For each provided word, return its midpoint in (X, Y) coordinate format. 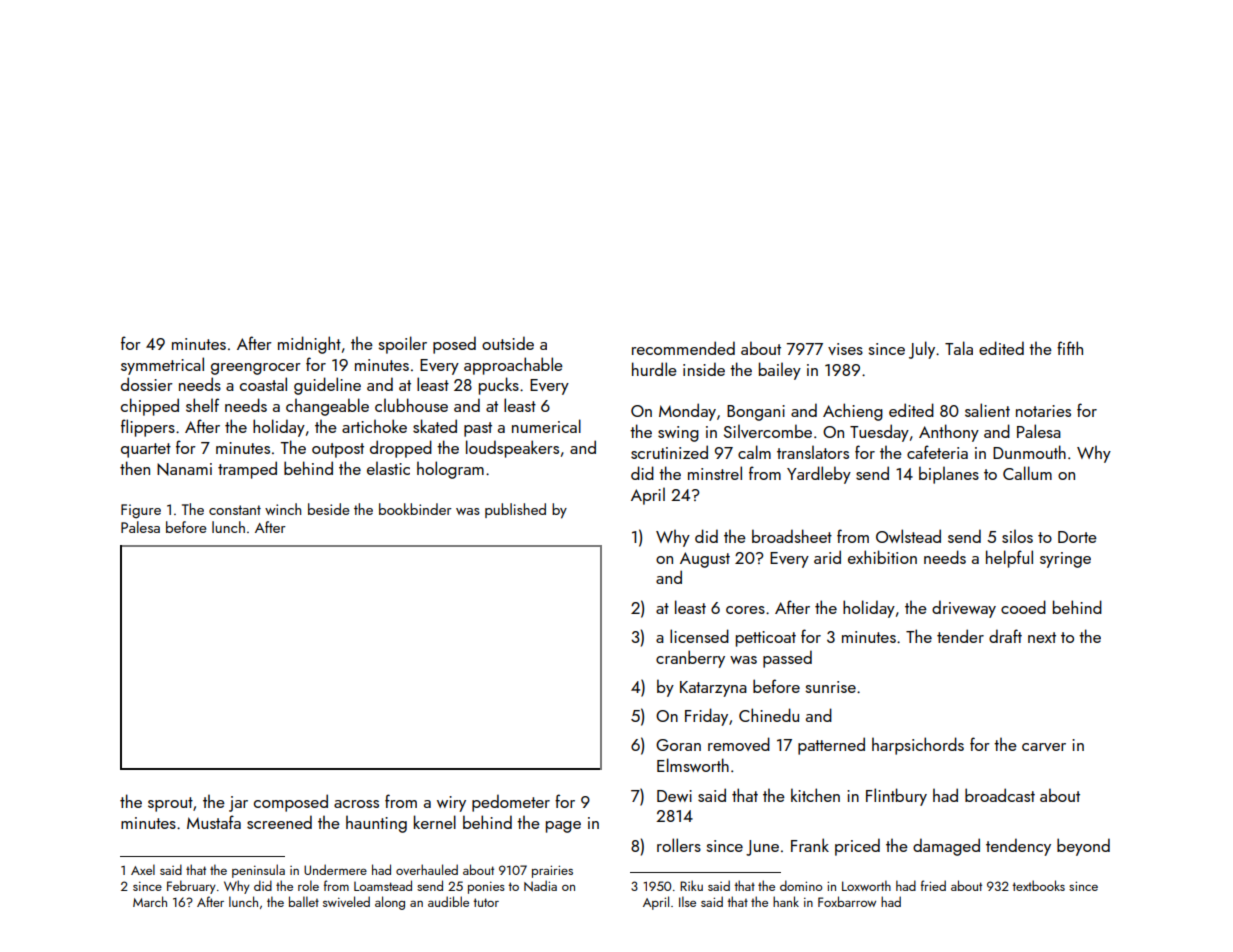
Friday (706, 717)
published (515, 510)
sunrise (830, 687)
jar (238, 804)
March (150, 901)
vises (845, 349)
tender (960, 636)
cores (745, 610)
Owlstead (908, 536)
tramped (247, 470)
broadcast (1000, 795)
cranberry (690, 659)
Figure (141, 511)
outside (508, 343)
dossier (147, 384)
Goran (678, 745)
